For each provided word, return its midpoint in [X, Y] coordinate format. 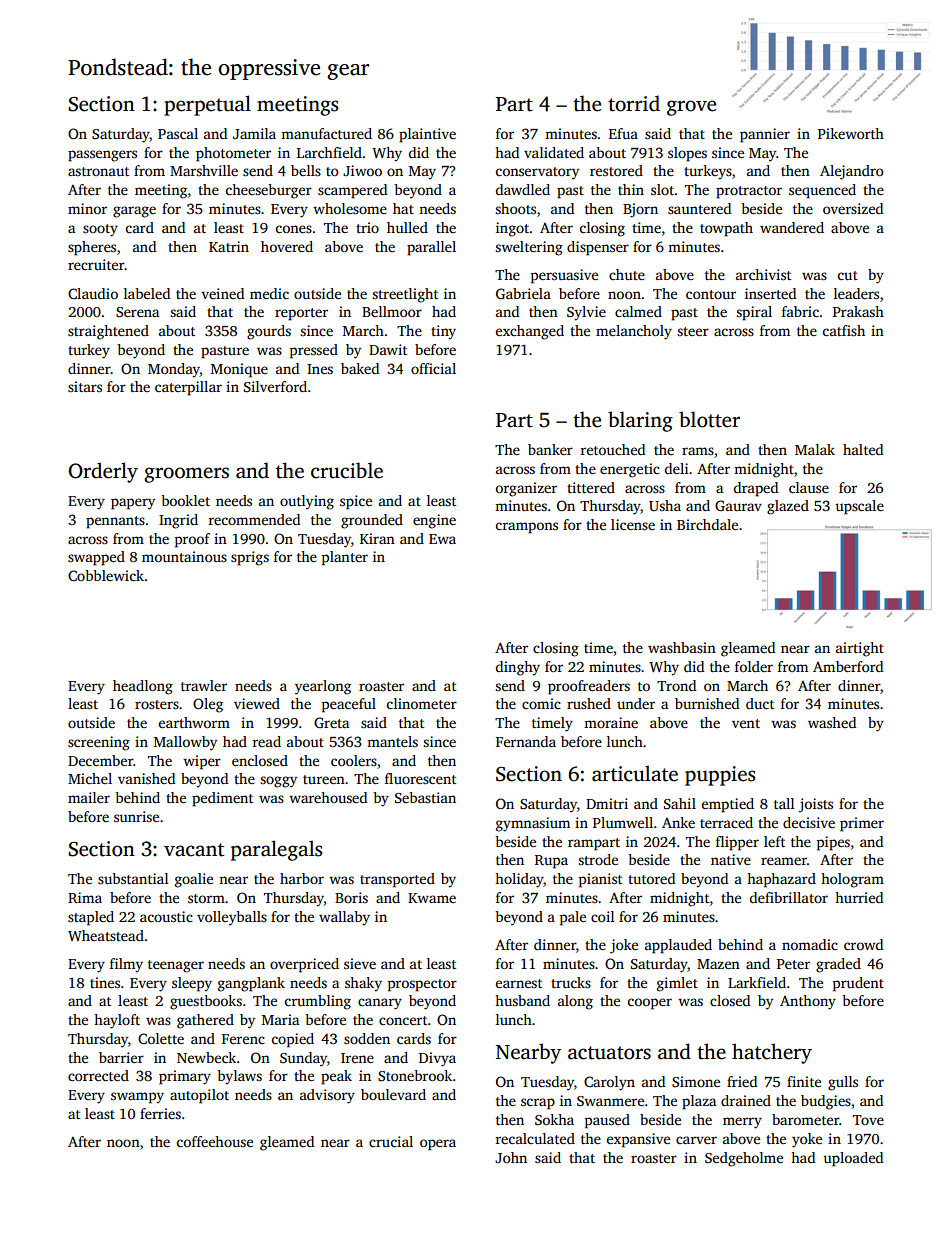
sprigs [250, 558]
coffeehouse [215, 1141]
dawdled [523, 189]
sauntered [699, 208]
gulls [843, 1083]
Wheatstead [106, 935]
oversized [853, 208]
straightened [108, 332]
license [633, 524]
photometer [233, 154]
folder [754, 666]
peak [336, 1077]
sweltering [529, 248]
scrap [538, 1104]
